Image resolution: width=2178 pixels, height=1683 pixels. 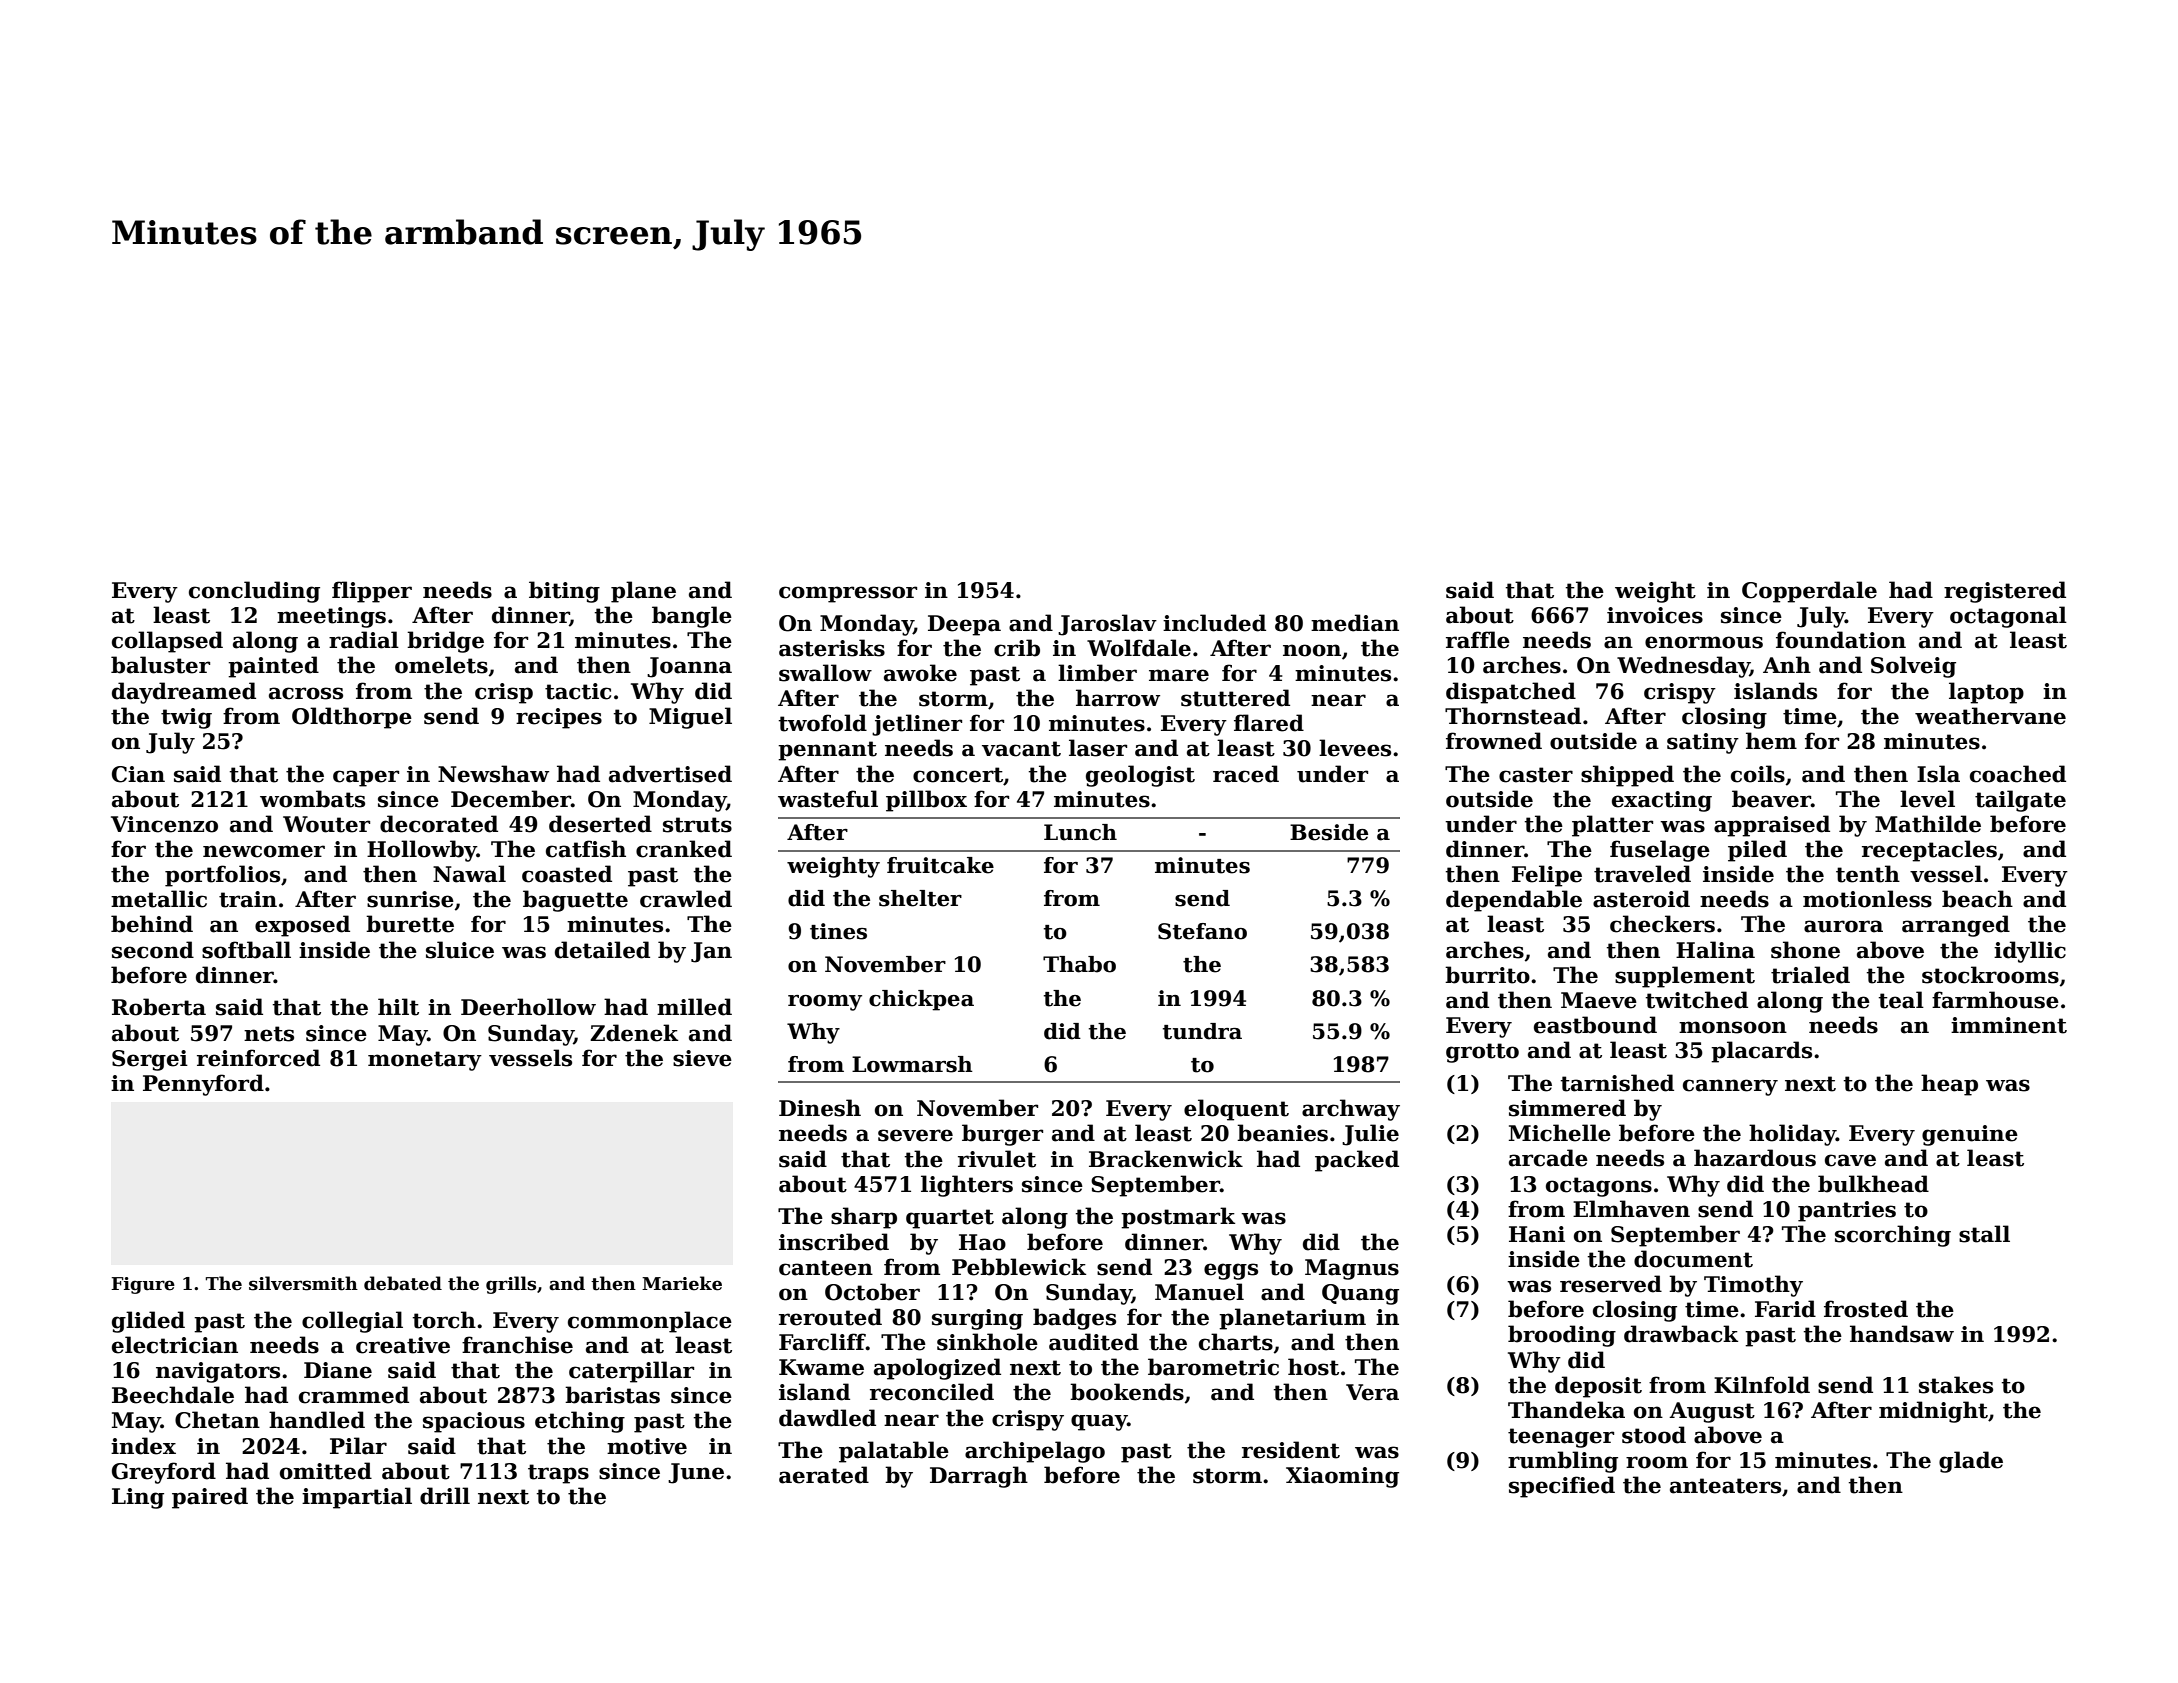 What do you see at coordinates (460, 950) in the screenshot?
I see `sluice` at bounding box center [460, 950].
